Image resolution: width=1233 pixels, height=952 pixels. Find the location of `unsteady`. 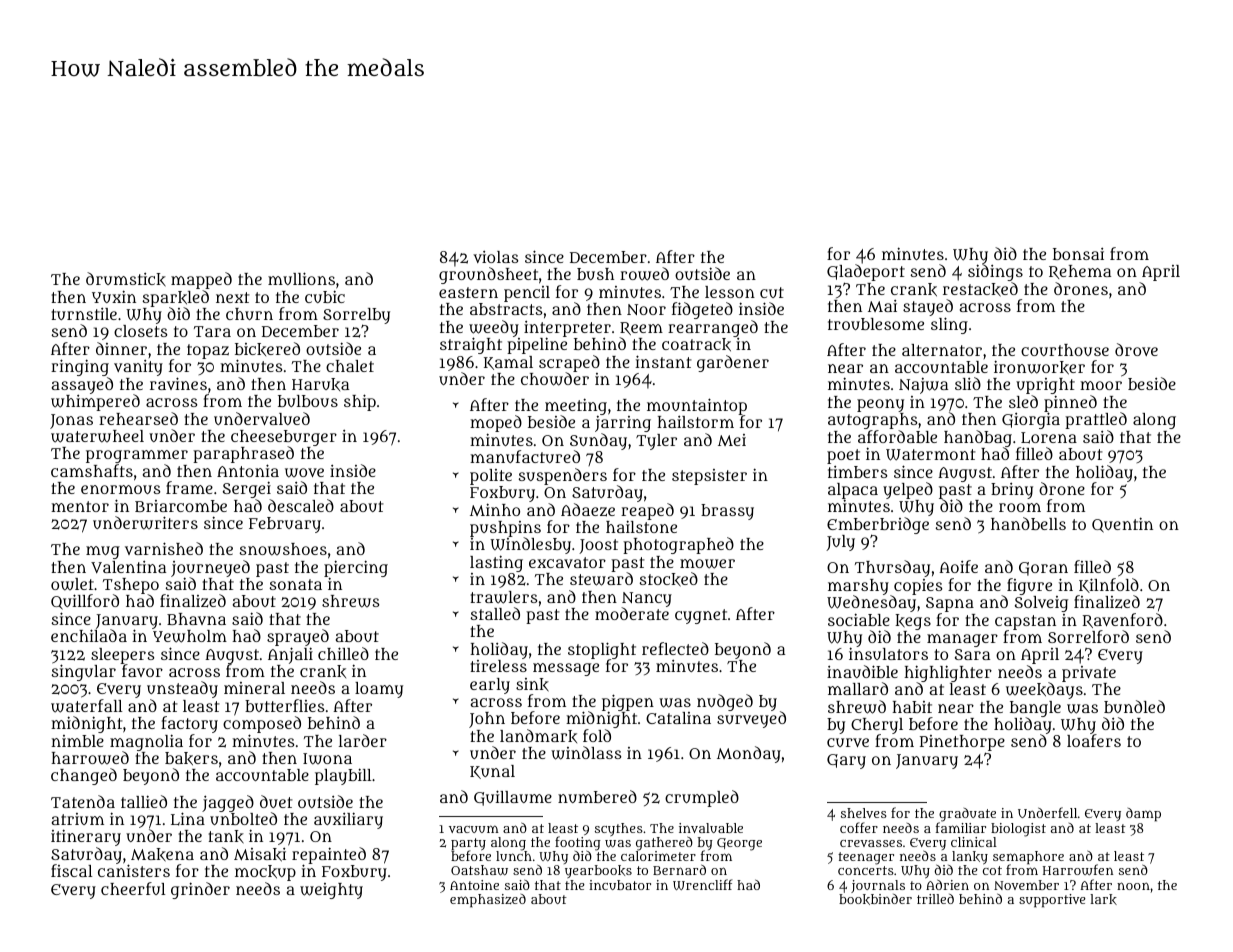

unsteady is located at coordinates (182, 689).
